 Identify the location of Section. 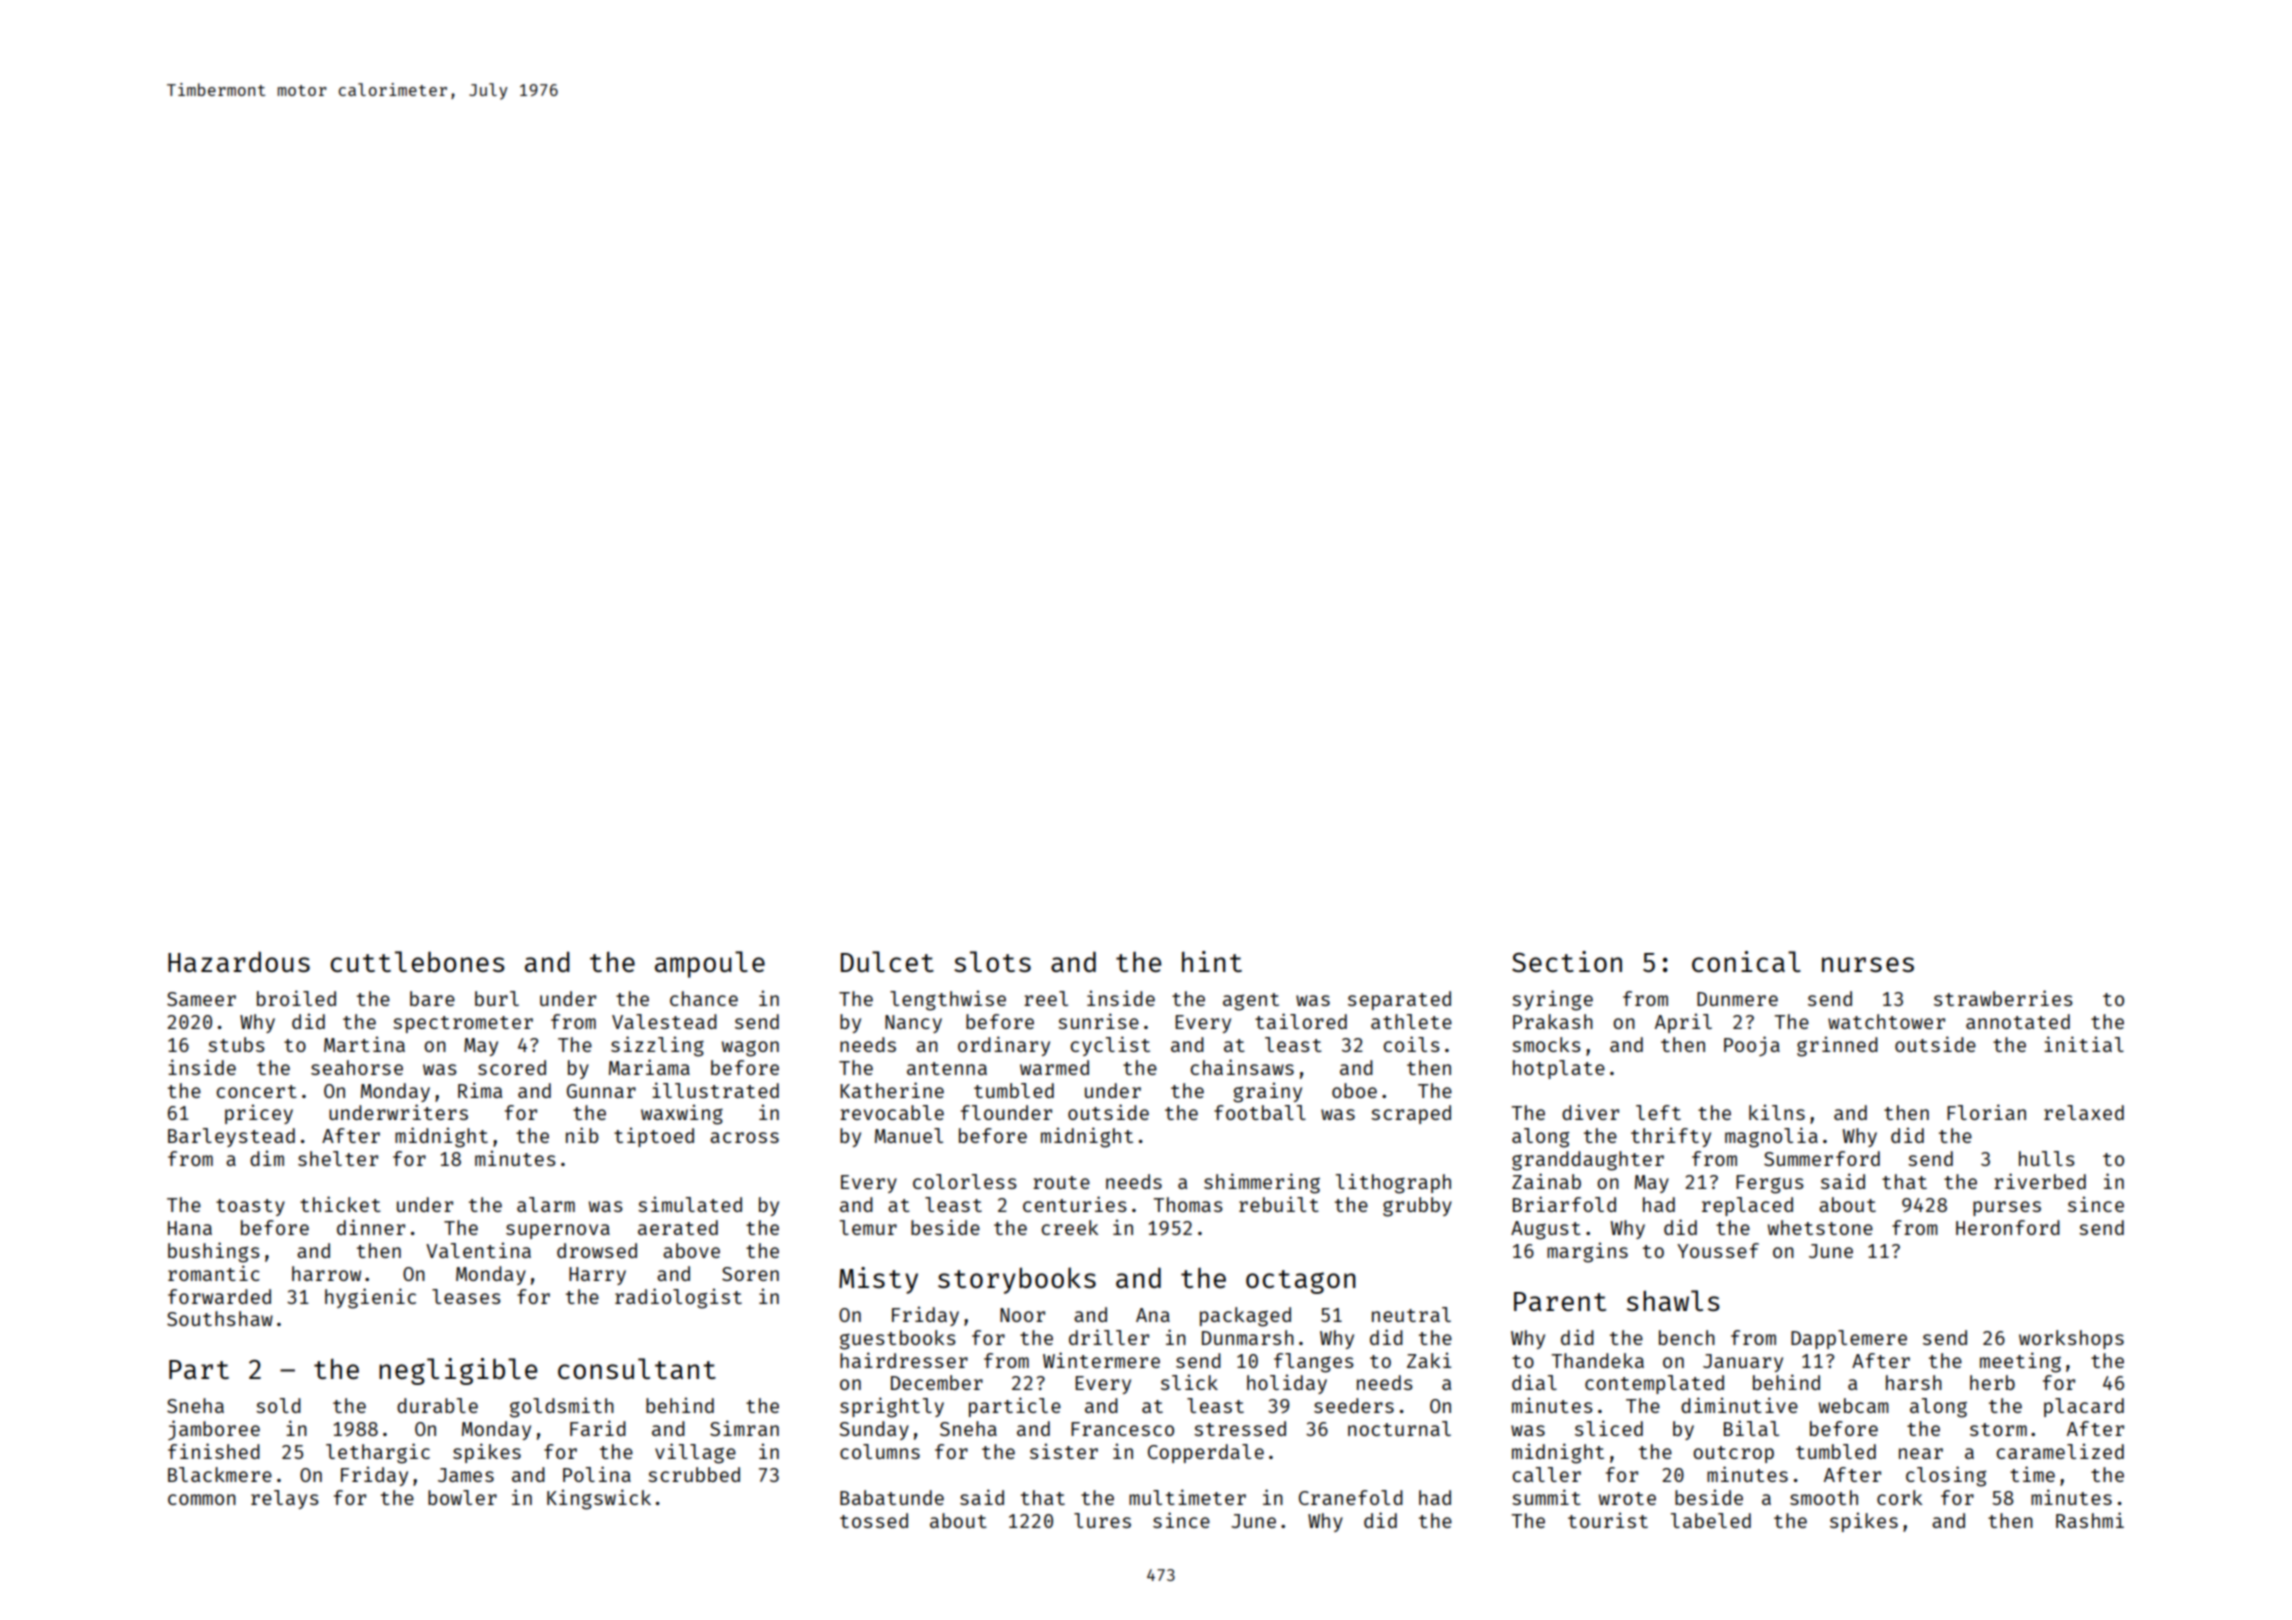
(1567, 961).
